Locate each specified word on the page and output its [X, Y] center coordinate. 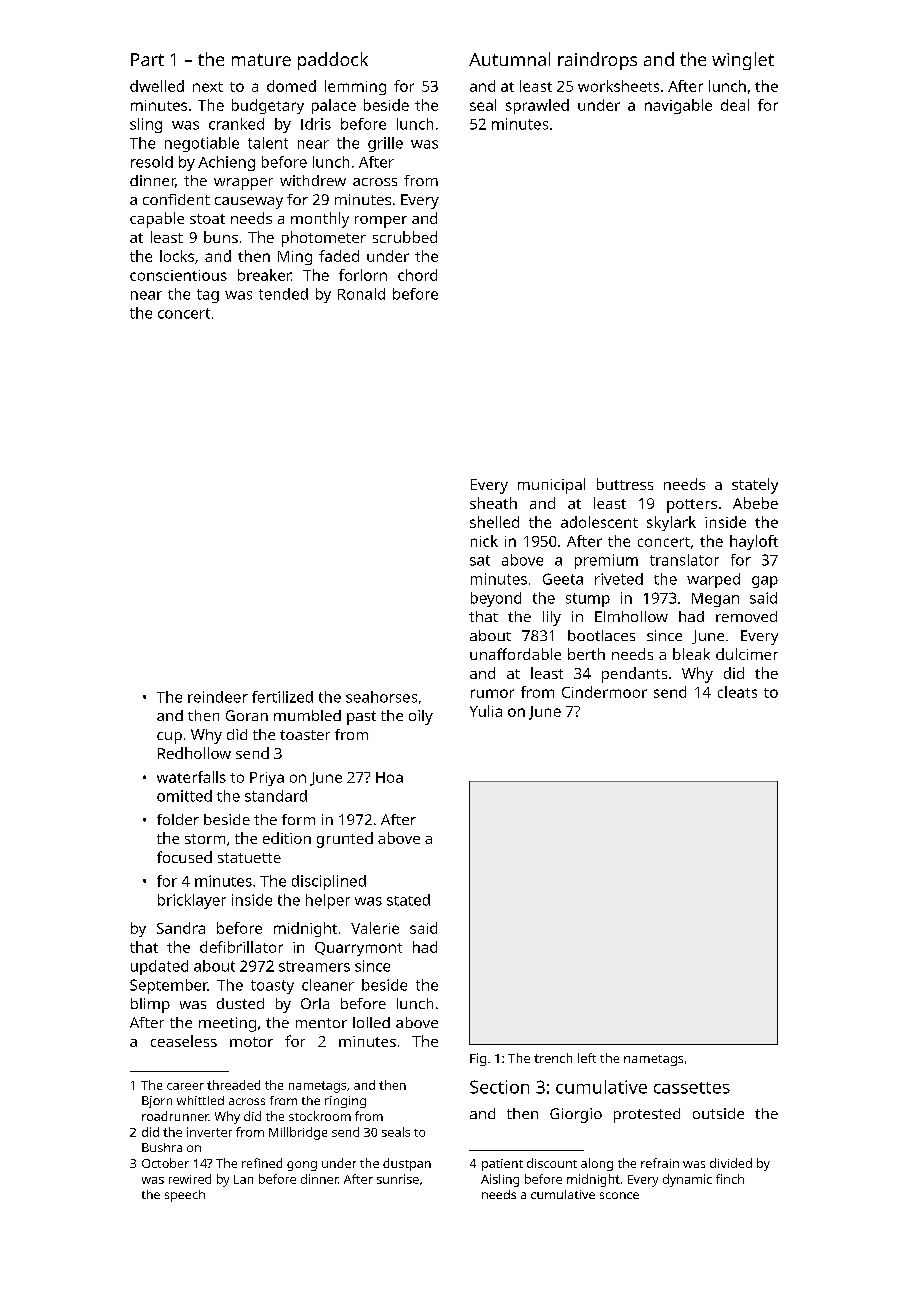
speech [185, 1196]
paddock [333, 61]
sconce [619, 1195]
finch [730, 1179]
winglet [743, 61]
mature [261, 60]
